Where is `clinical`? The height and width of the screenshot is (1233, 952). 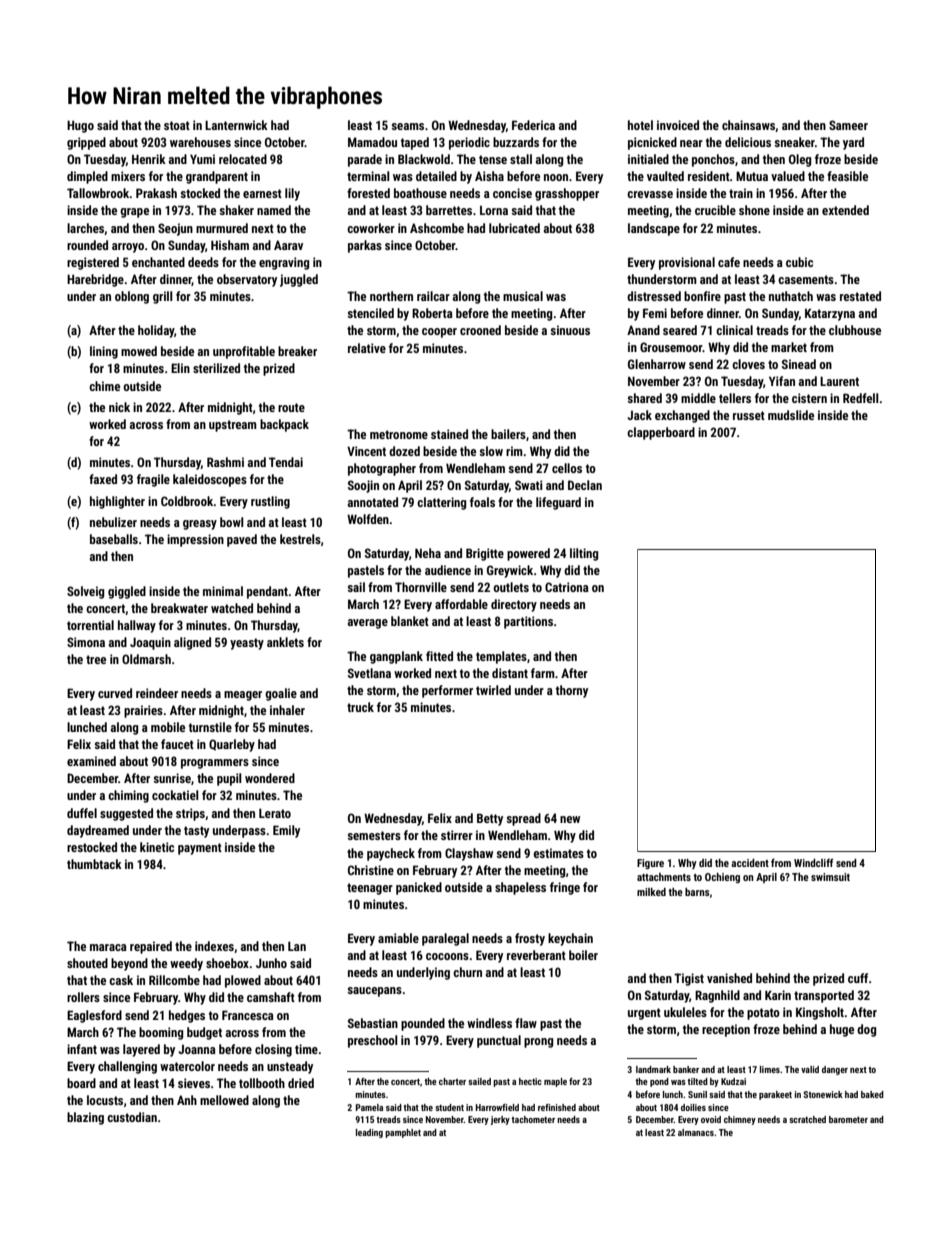 clinical is located at coordinates (734, 330).
